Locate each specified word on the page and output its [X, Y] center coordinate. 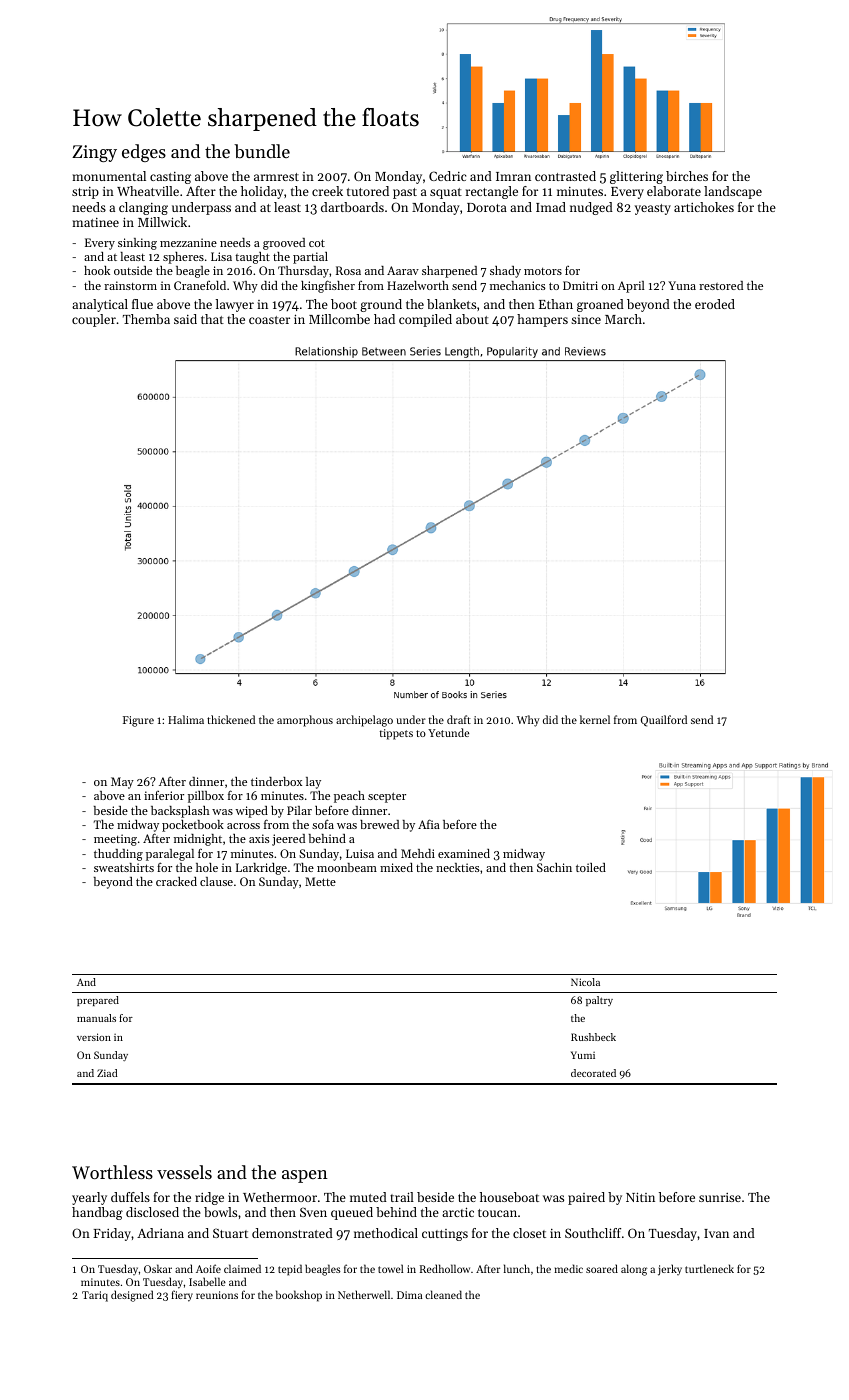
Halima [186, 719]
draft [459, 719]
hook [97, 270]
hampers [542, 320]
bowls [220, 1212]
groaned [600, 305]
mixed [396, 867]
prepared [98, 1001]
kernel [595, 719]
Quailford [664, 721]
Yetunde [448, 732]
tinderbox [276, 781]
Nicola [585, 982]
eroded [715, 304]
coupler [94, 320]
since [586, 319]
